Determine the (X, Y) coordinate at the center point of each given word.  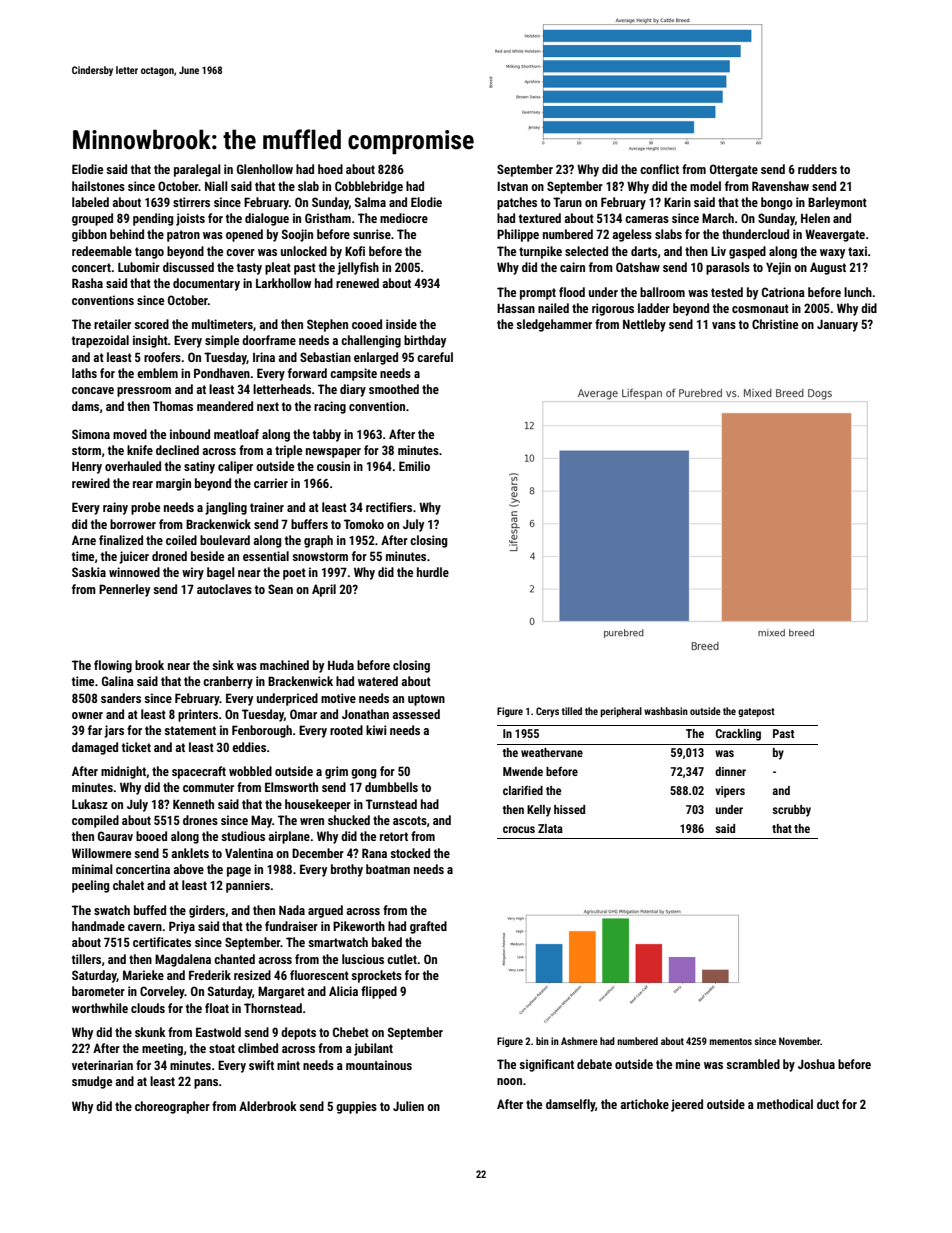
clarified (523, 790)
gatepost (756, 712)
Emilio (414, 466)
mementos (731, 1041)
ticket (136, 747)
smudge (92, 1082)
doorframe (269, 340)
